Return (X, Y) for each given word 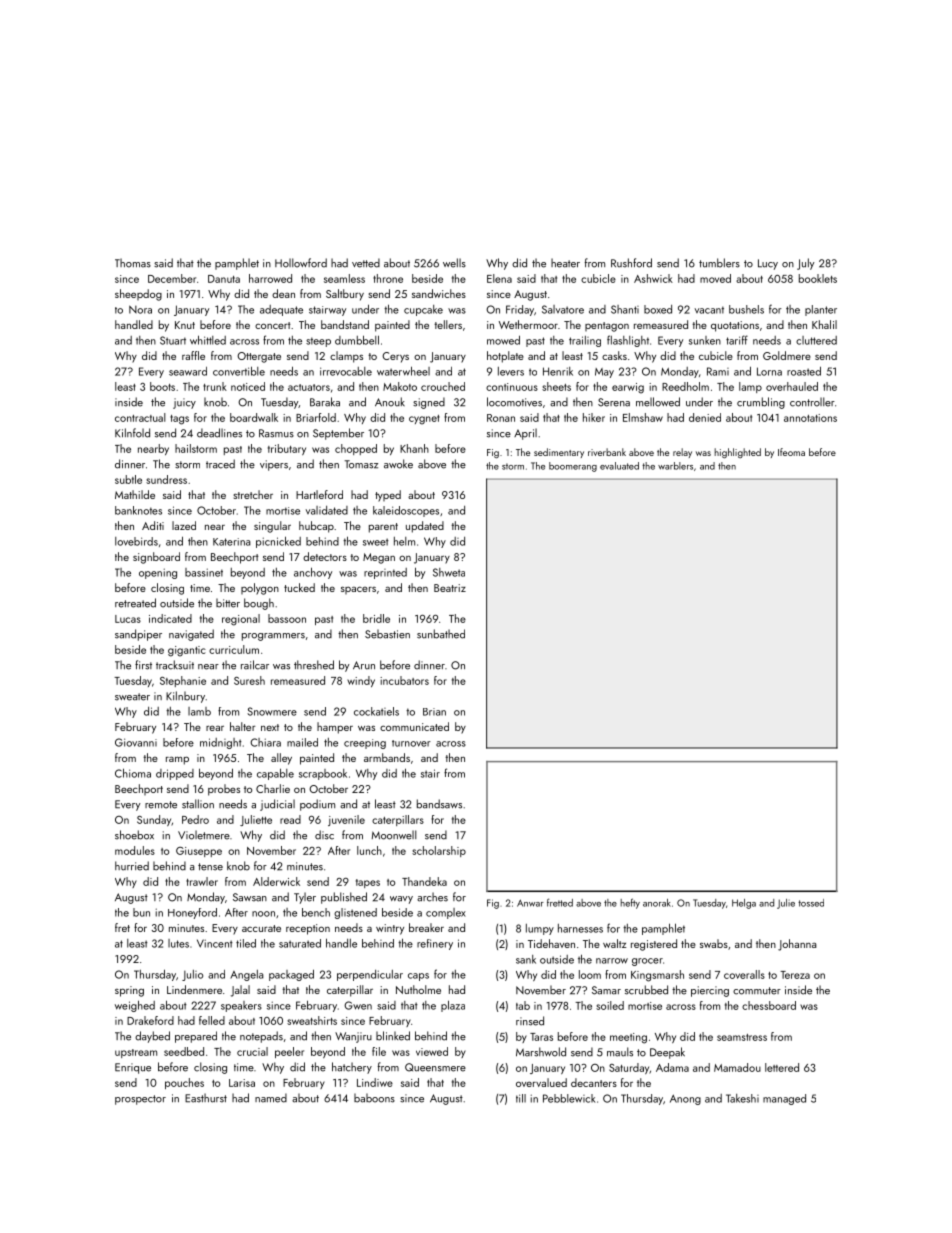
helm (404, 541)
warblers (675, 466)
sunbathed (441, 634)
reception (308, 929)
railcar (255, 665)
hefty (630, 903)
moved (715, 278)
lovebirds (136, 541)
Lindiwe (375, 1082)
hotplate (505, 357)
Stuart (173, 340)
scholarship (439, 851)
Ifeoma (791, 452)
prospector (140, 1100)
